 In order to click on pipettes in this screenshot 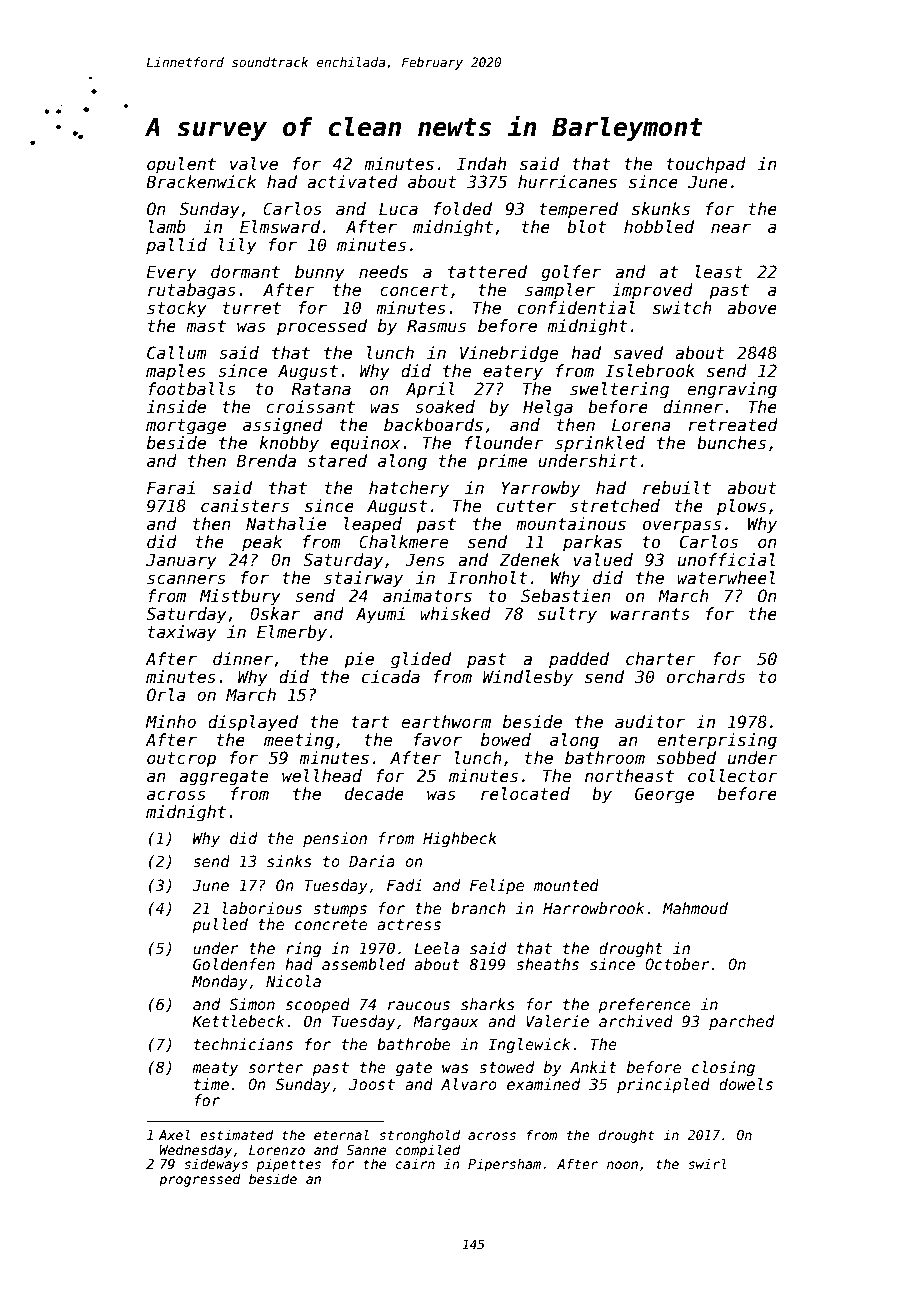, I will do `click(288, 1165)`.
